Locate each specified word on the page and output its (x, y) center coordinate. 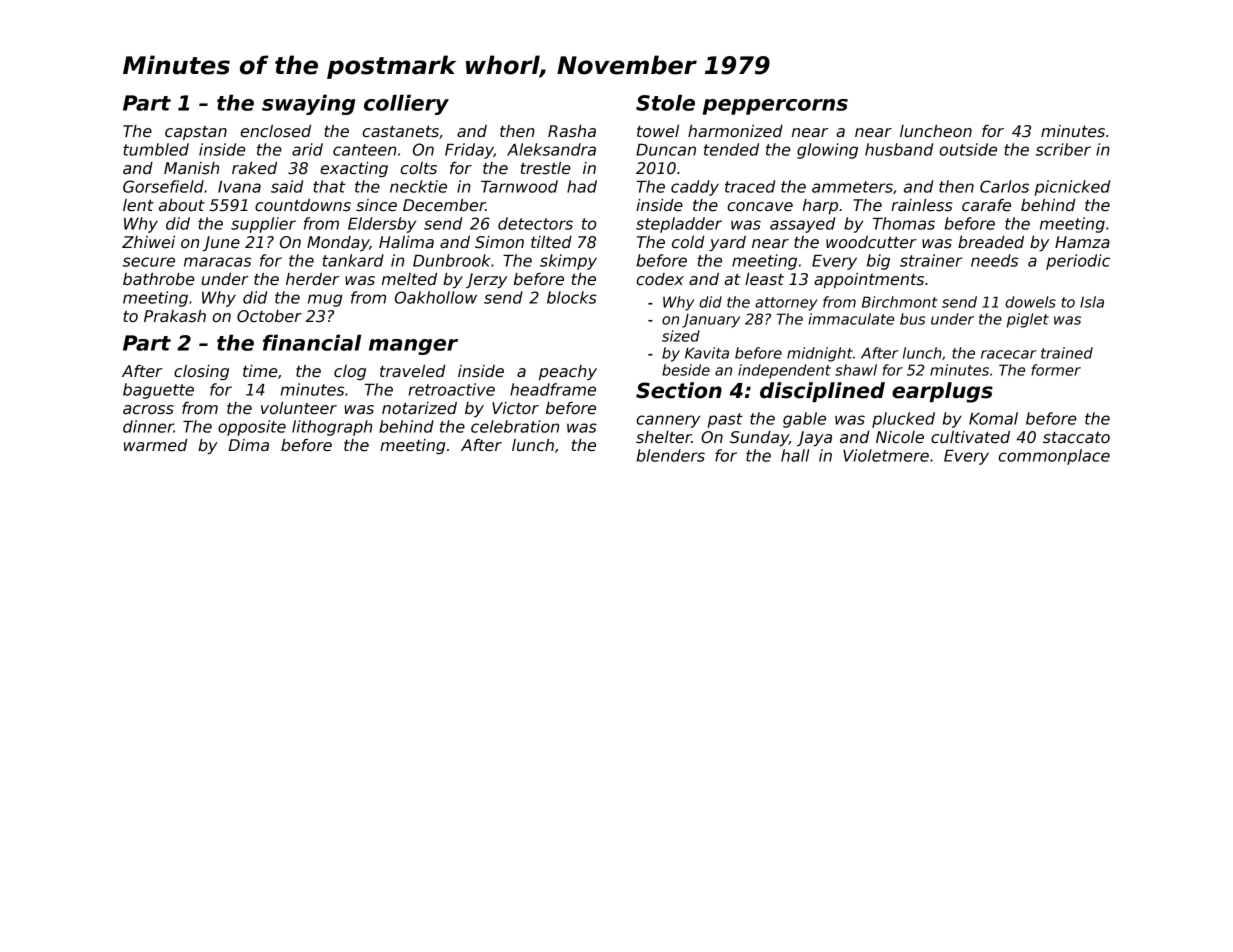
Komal (993, 418)
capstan (196, 133)
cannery (668, 421)
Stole (665, 102)
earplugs (942, 392)
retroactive (451, 389)
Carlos (1004, 186)
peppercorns (775, 107)
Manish (191, 168)
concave (760, 206)
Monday (338, 243)
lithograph (332, 428)
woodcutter (871, 242)
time (260, 371)
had (582, 186)
